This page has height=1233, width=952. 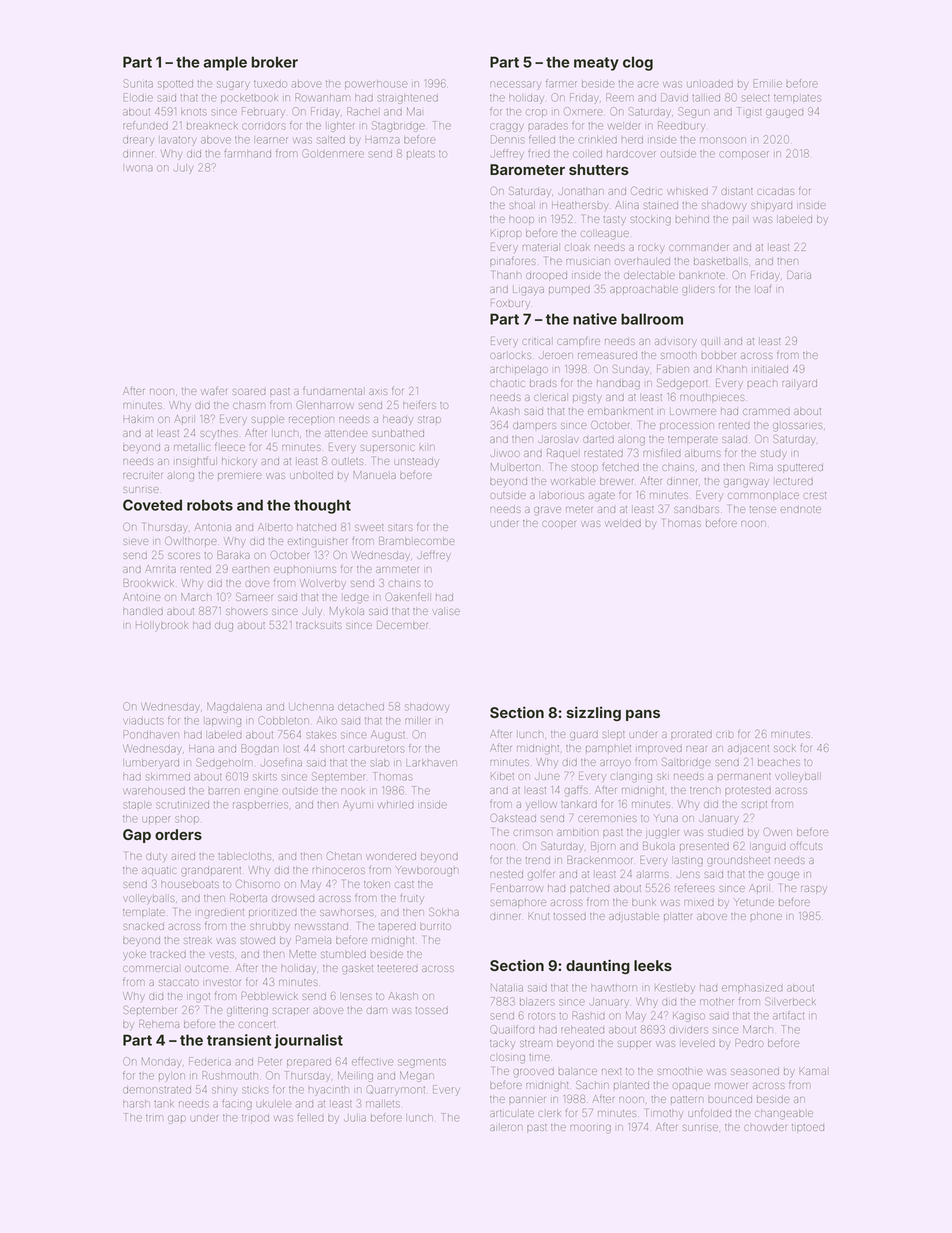 I want to click on endnote, so click(x=800, y=509).
